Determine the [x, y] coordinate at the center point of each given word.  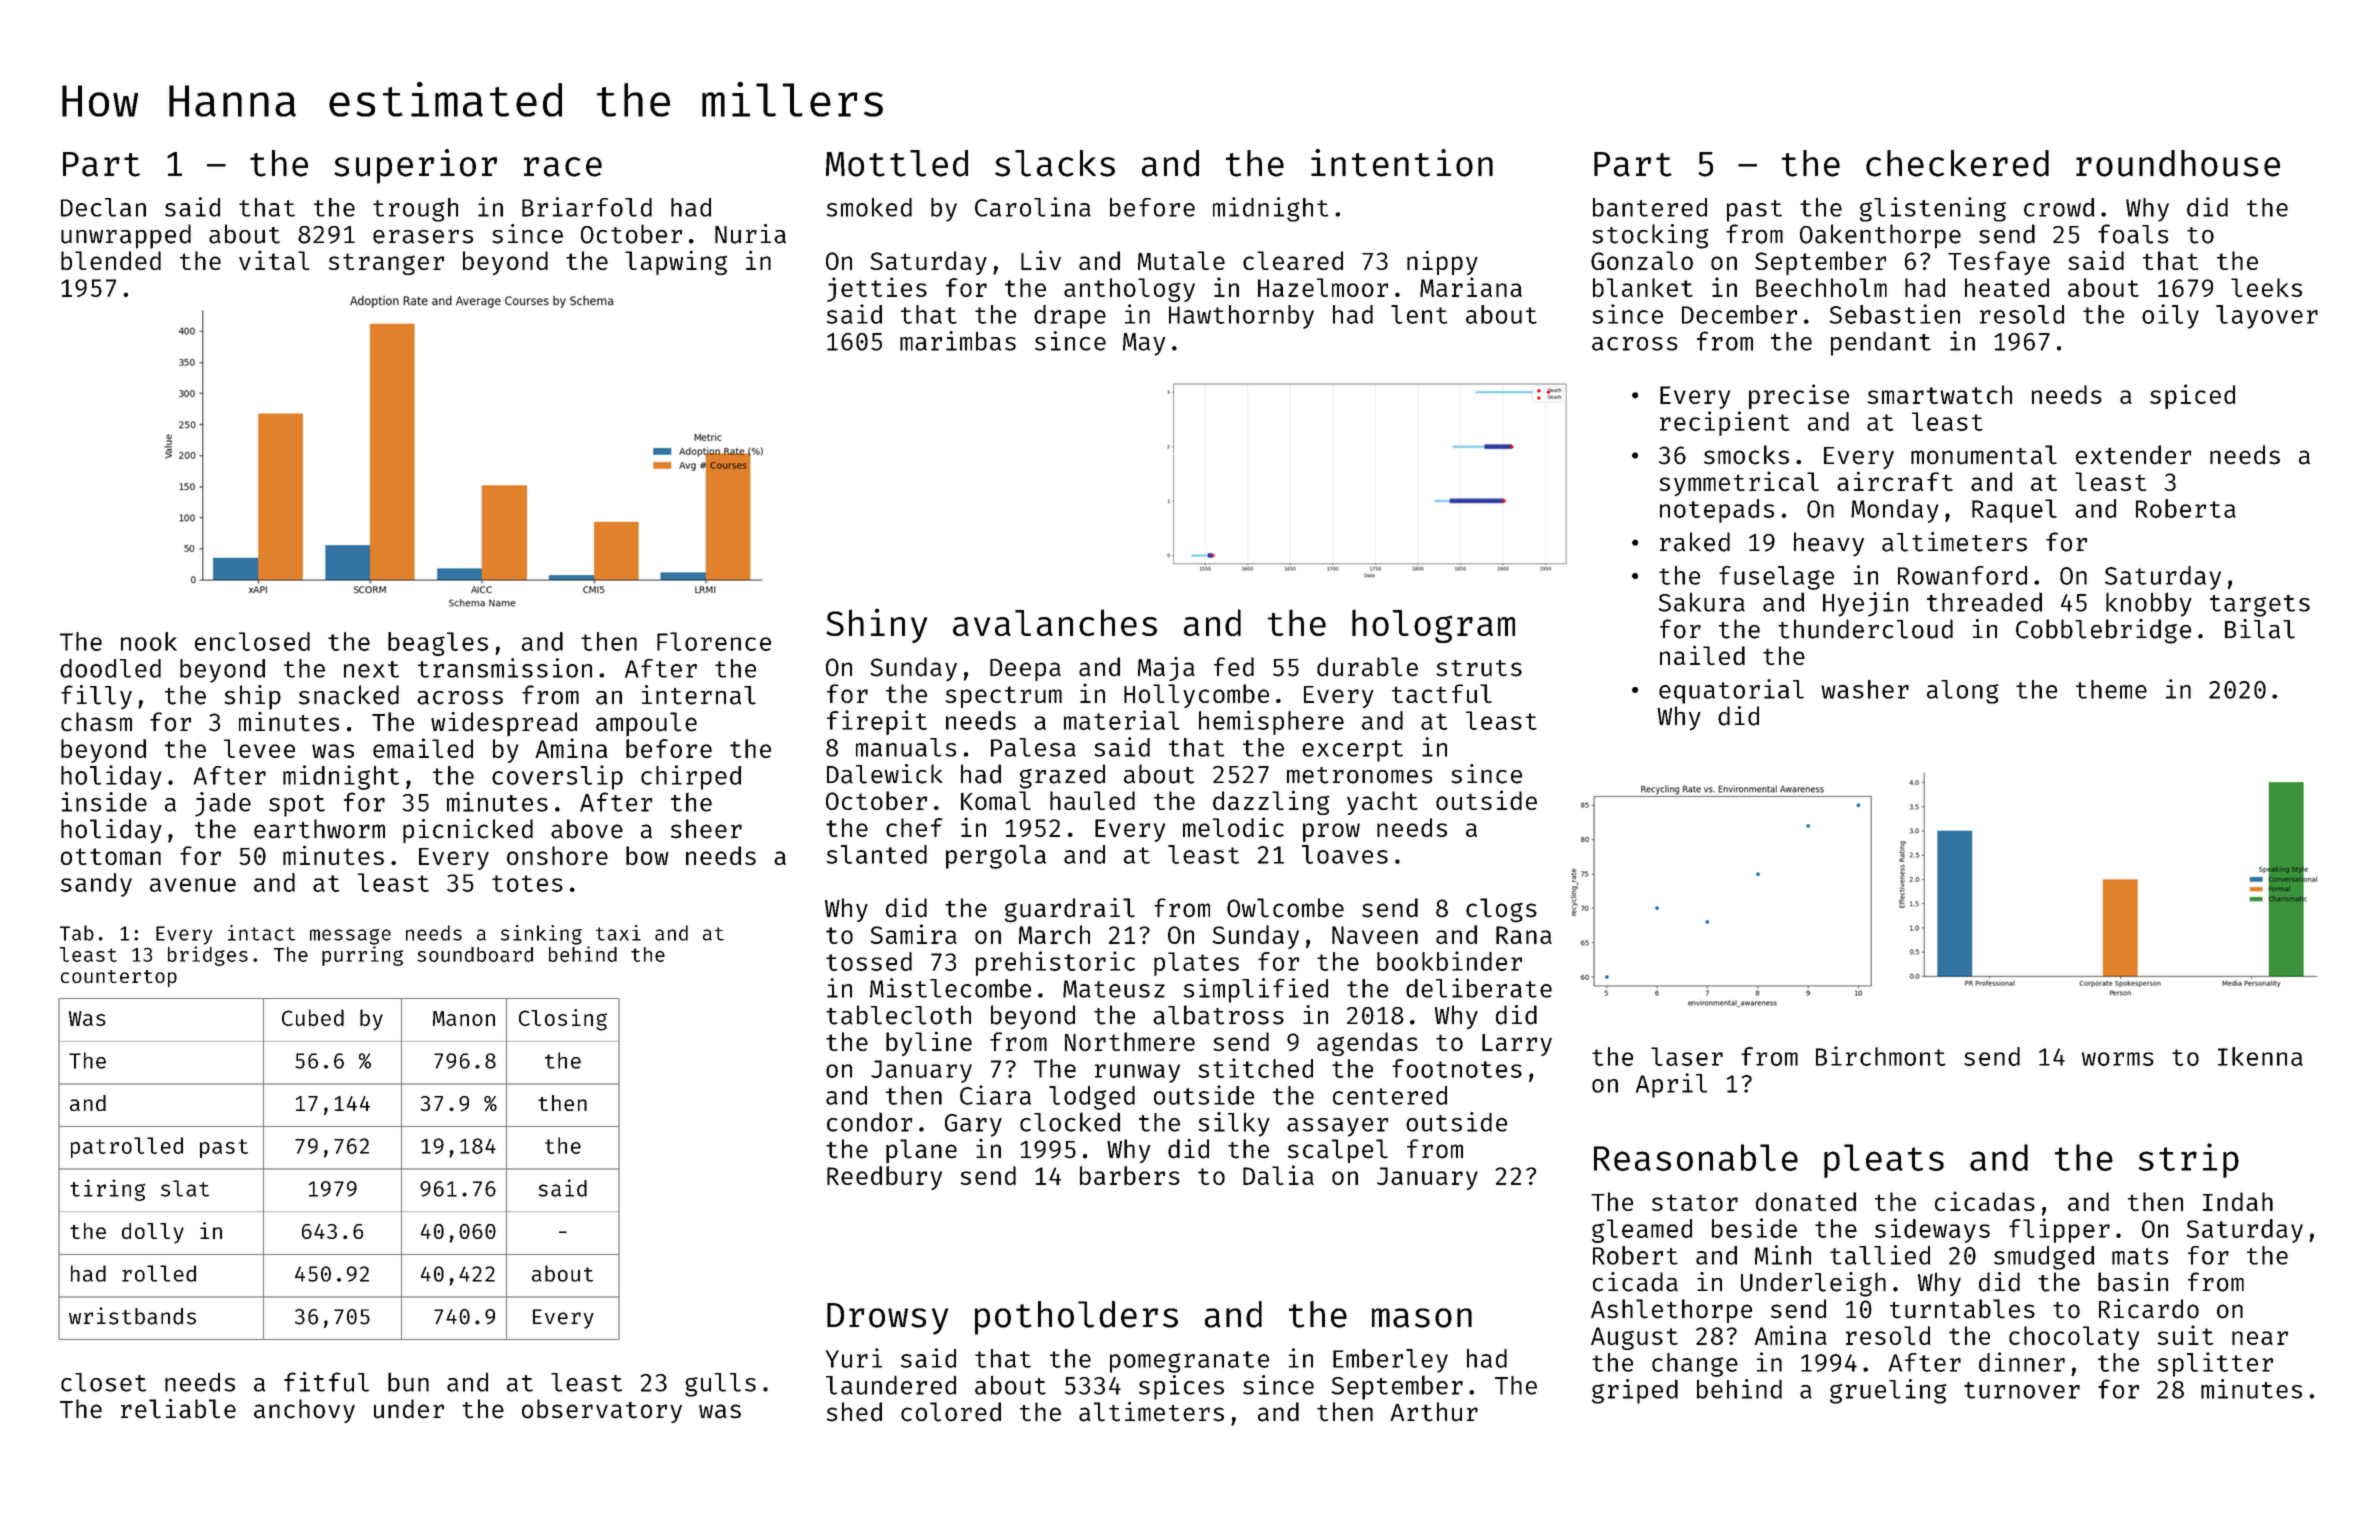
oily [2170, 316]
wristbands [132, 1316]
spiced [2192, 396]
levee [259, 748]
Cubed [313, 1017]
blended [111, 260]
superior [415, 166]
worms [2118, 1059]
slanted [877, 854]
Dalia [1278, 1175]
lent [1419, 314]
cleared [1293, 260]
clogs [1501, 910]
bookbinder [1449, 961]
